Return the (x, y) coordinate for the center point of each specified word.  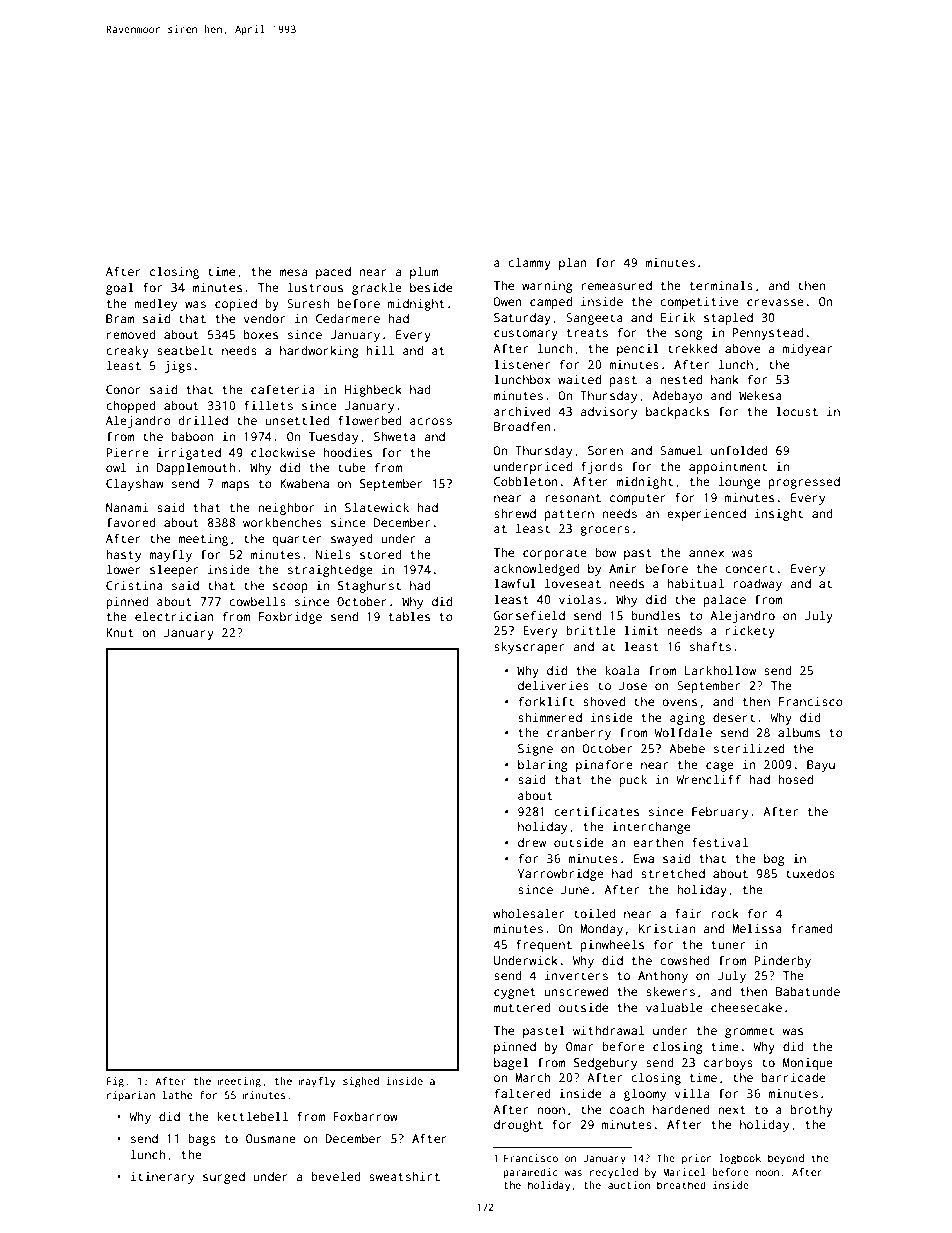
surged (224, 1178)
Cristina (134, 585)
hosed (795, 779)
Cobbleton (526, 481)
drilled (203, 420)
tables (409, 616)
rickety (750, 632)
